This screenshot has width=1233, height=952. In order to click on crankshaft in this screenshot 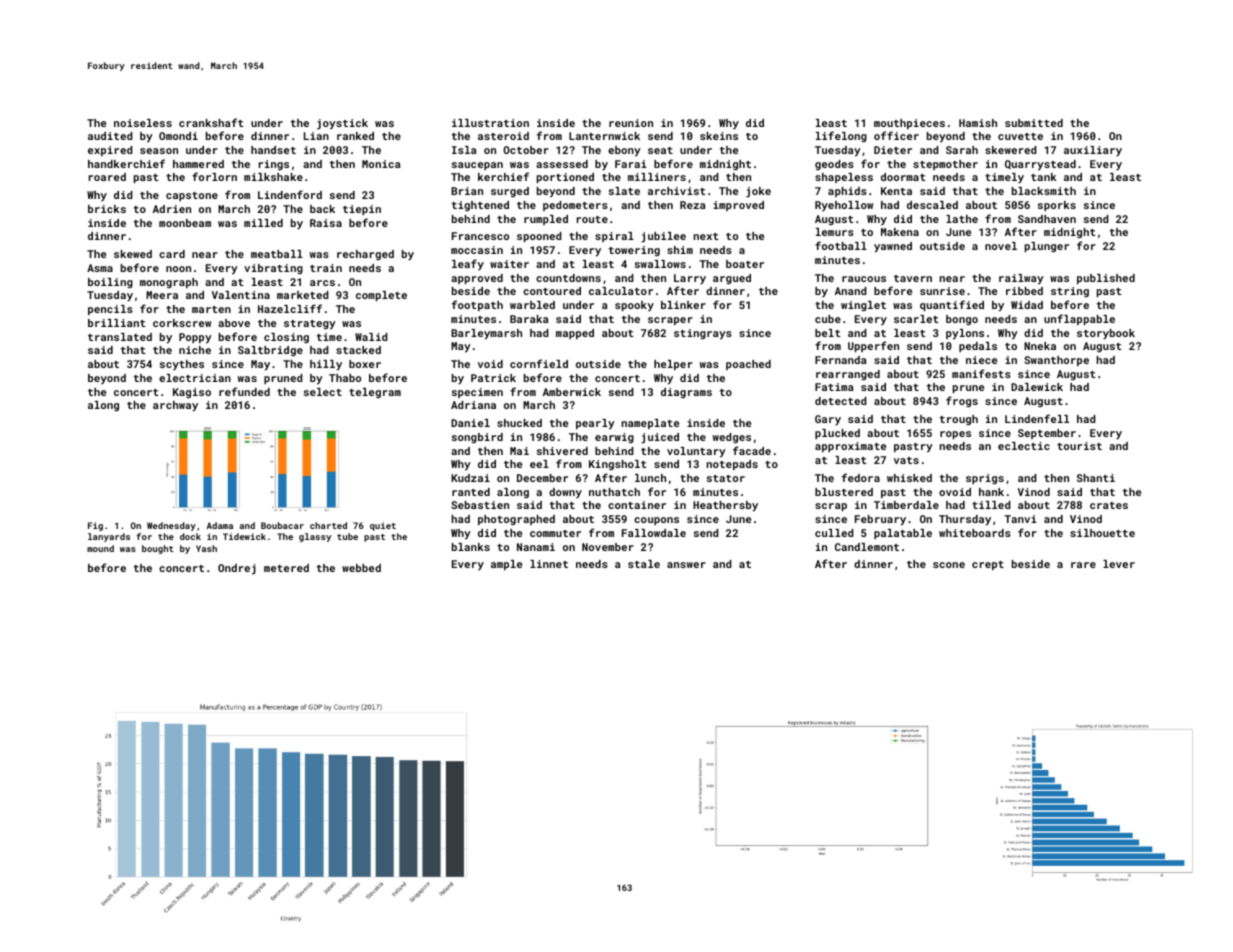, I will do `click(211, 122)`.
